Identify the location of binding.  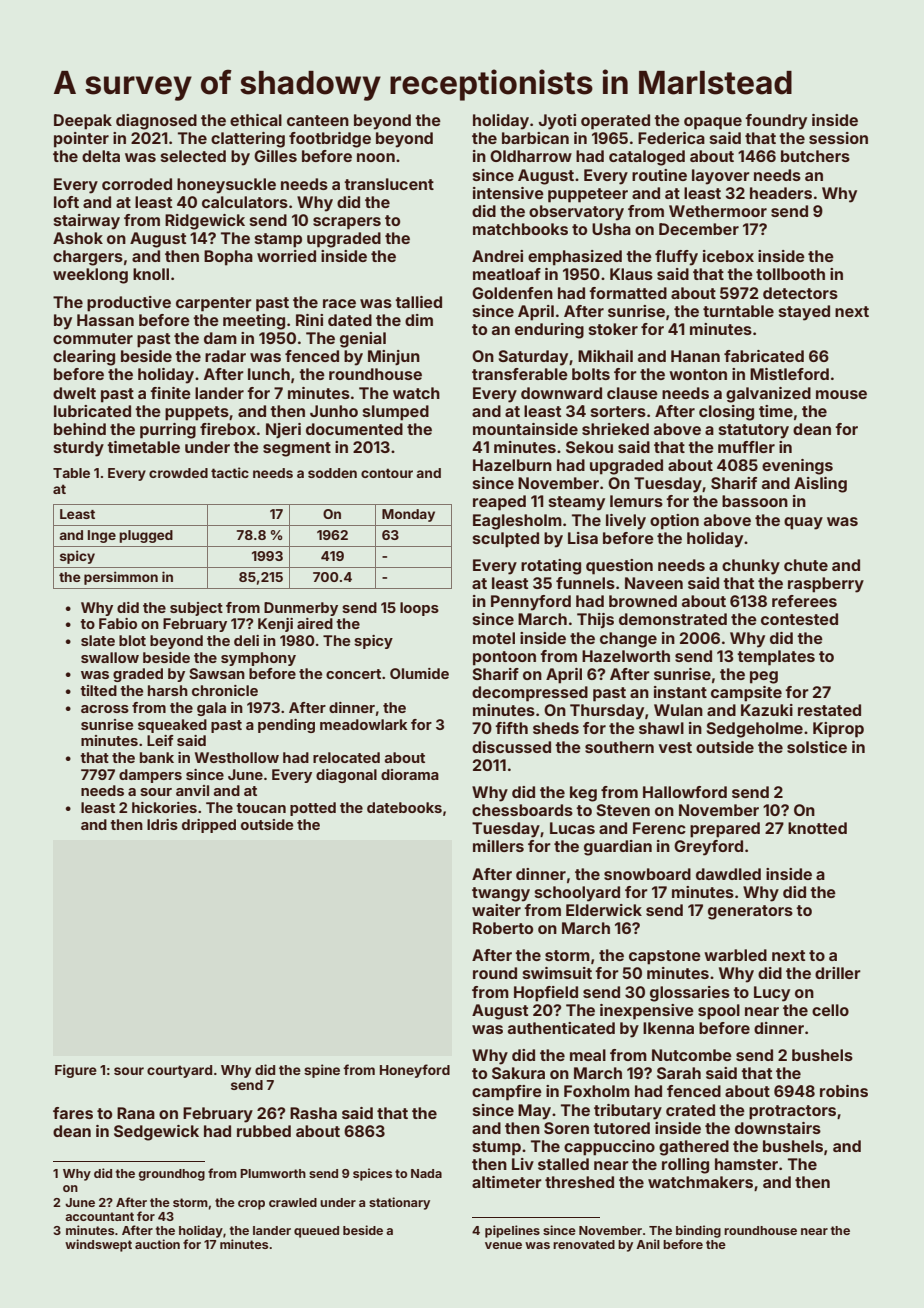
(698, 1231).
